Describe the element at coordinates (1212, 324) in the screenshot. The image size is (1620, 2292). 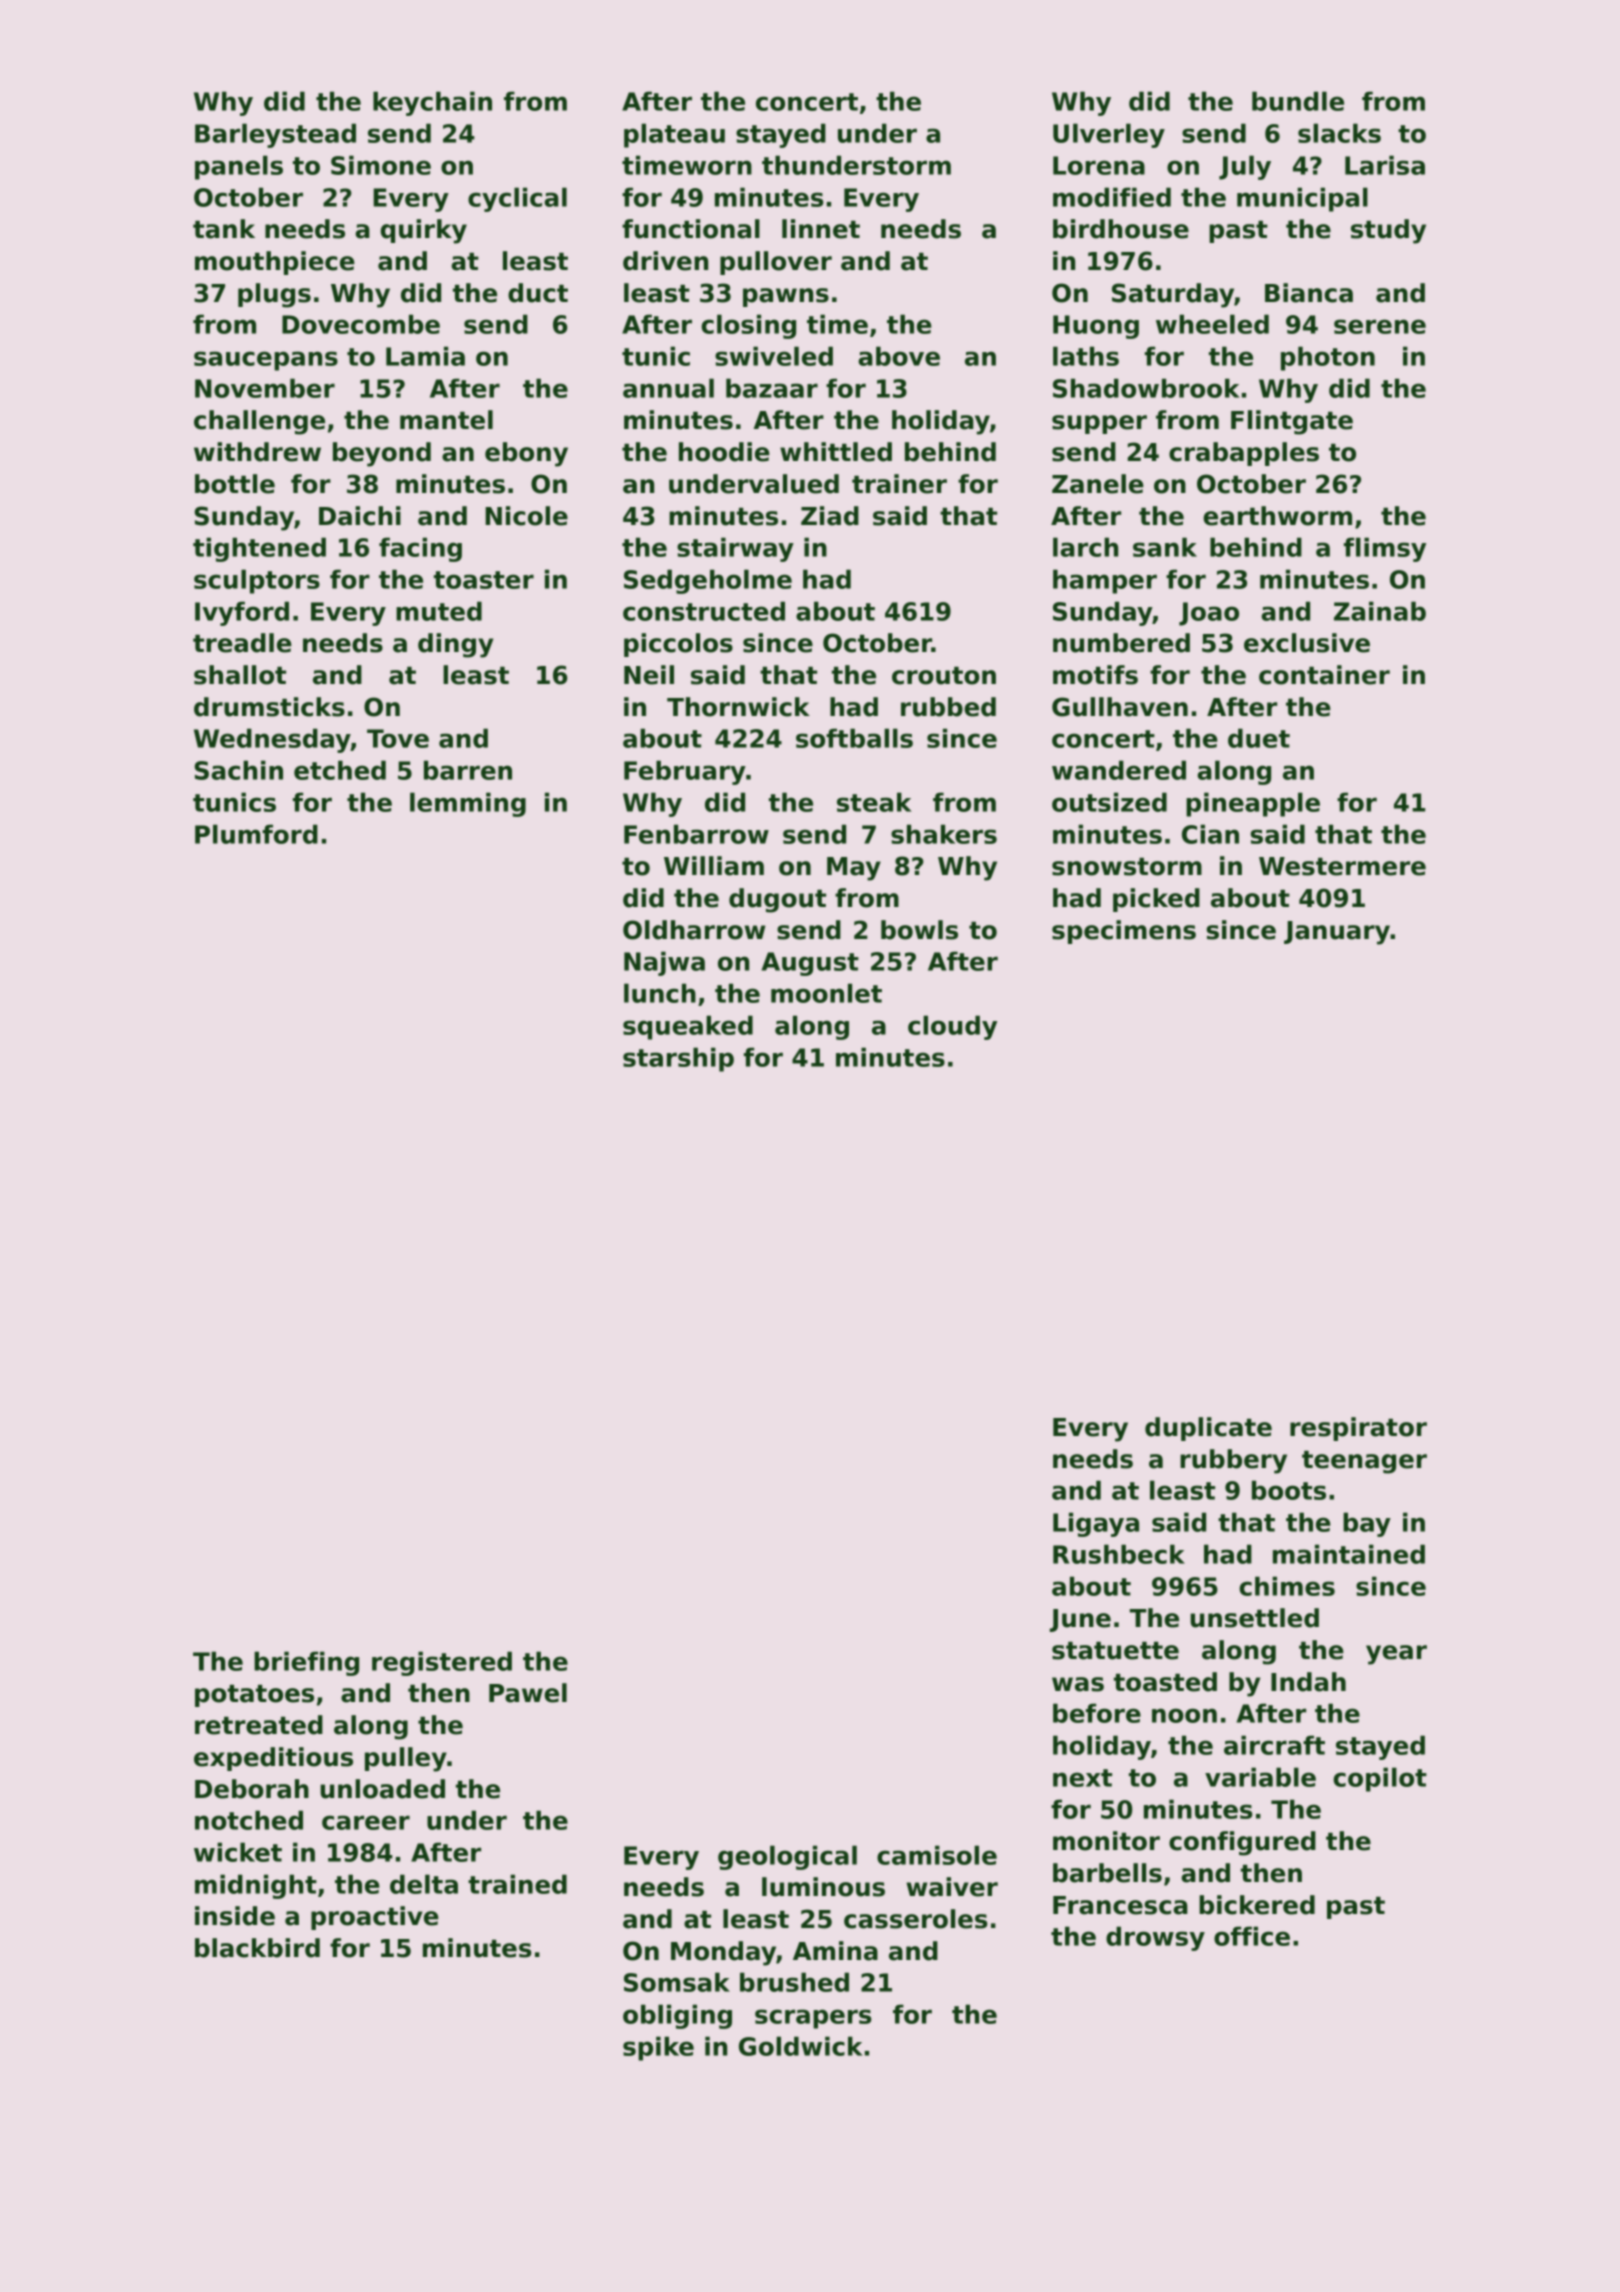
I see `wheeled` at that location.
